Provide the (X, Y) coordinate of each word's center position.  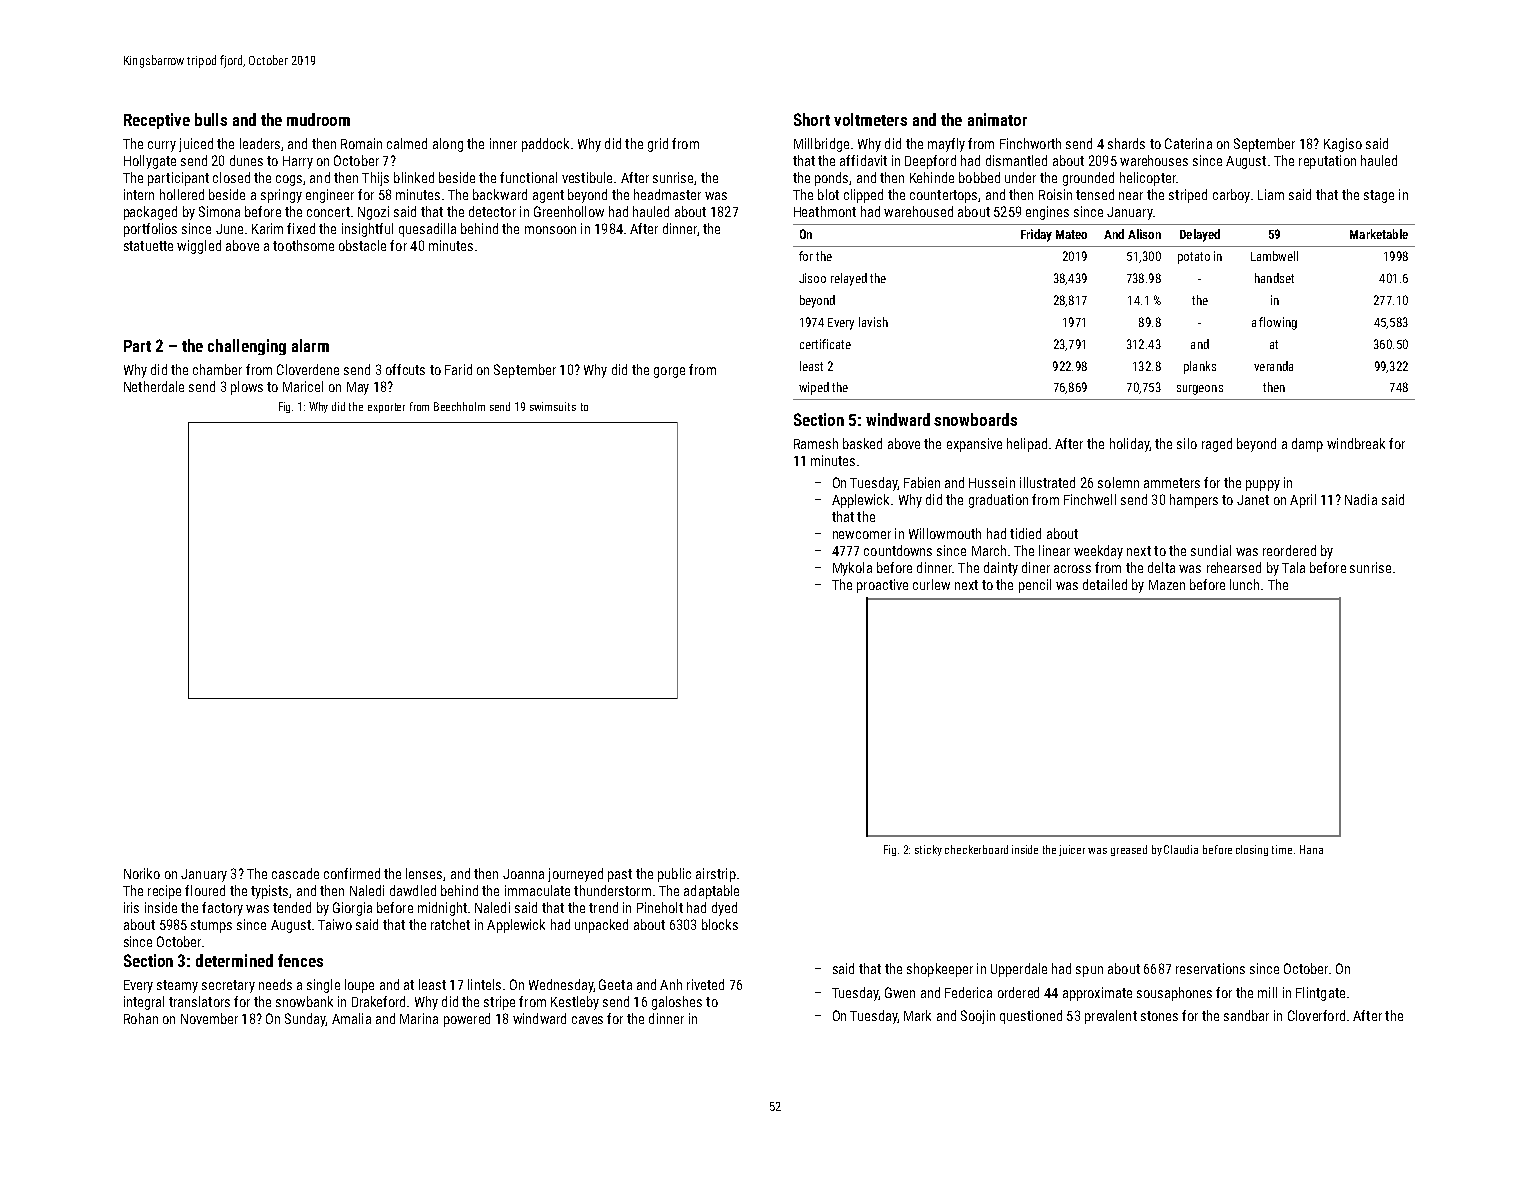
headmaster (667, 194)
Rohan (141, 1018)
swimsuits (553, 406)
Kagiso (1343, 145)
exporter (386, 408)
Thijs (375, 179)
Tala (1293, 567)
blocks (720, 924)
